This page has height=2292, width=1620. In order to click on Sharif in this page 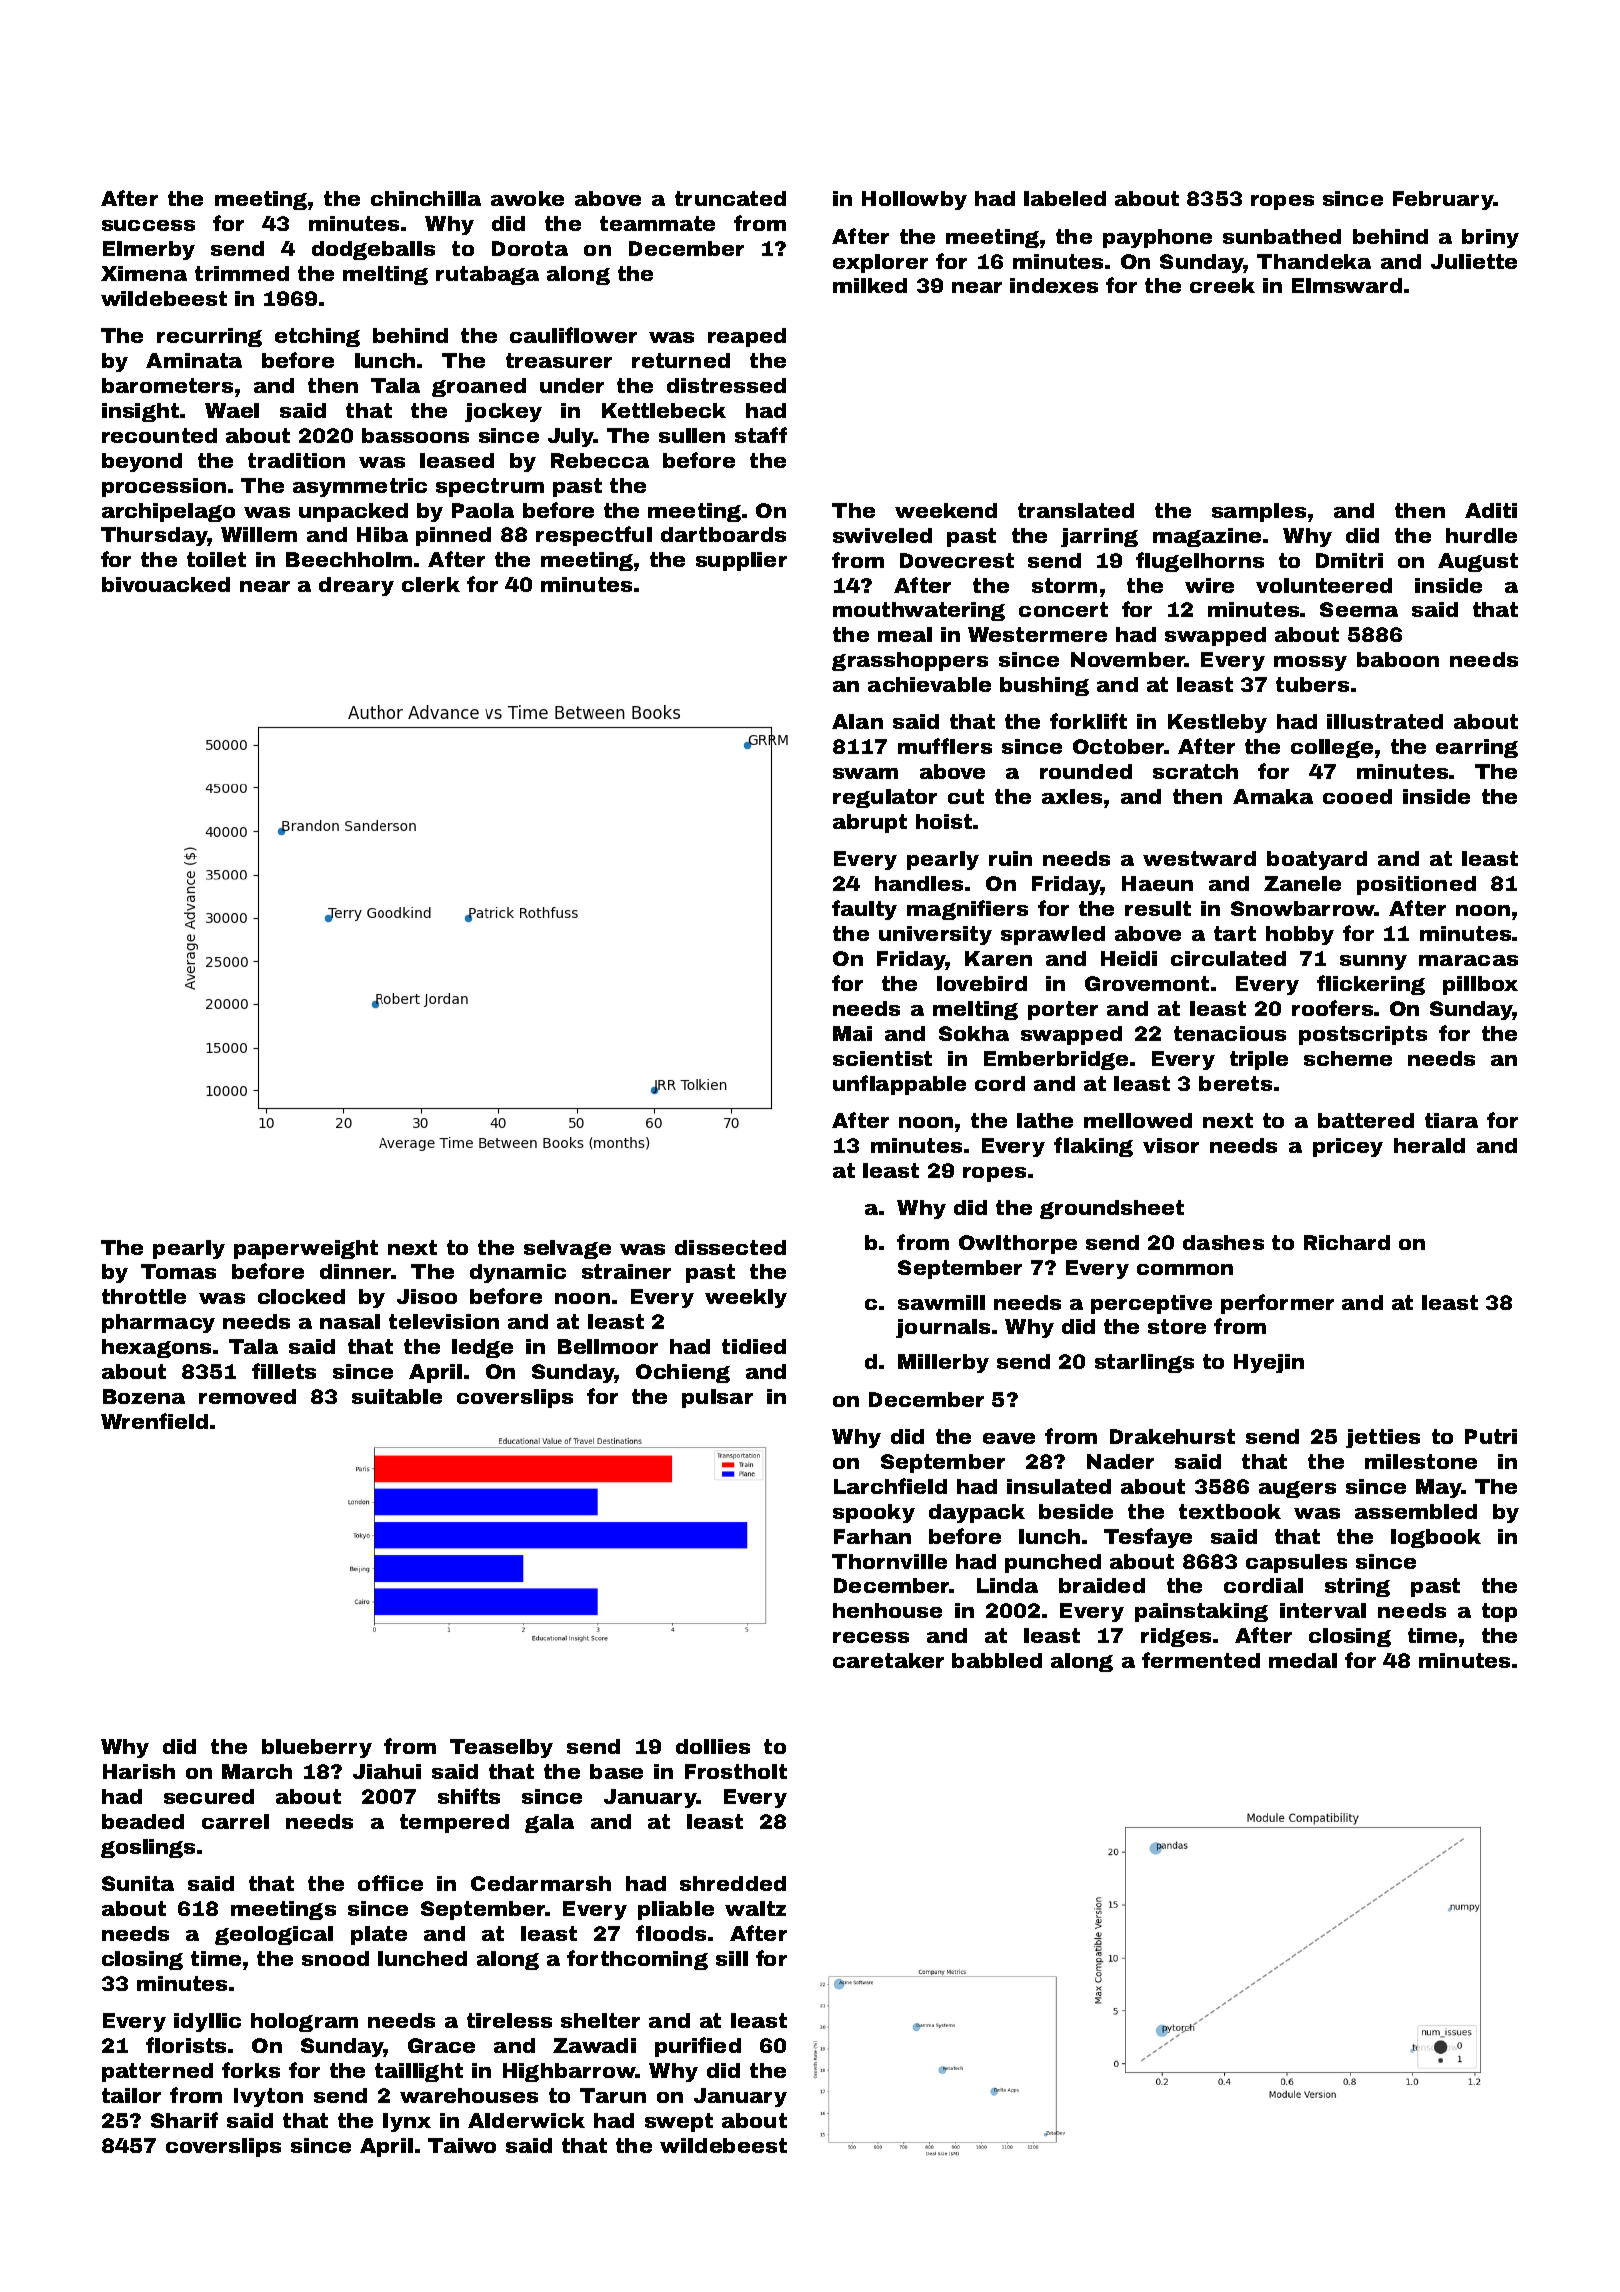, I will do `click(184, 2120)`.
